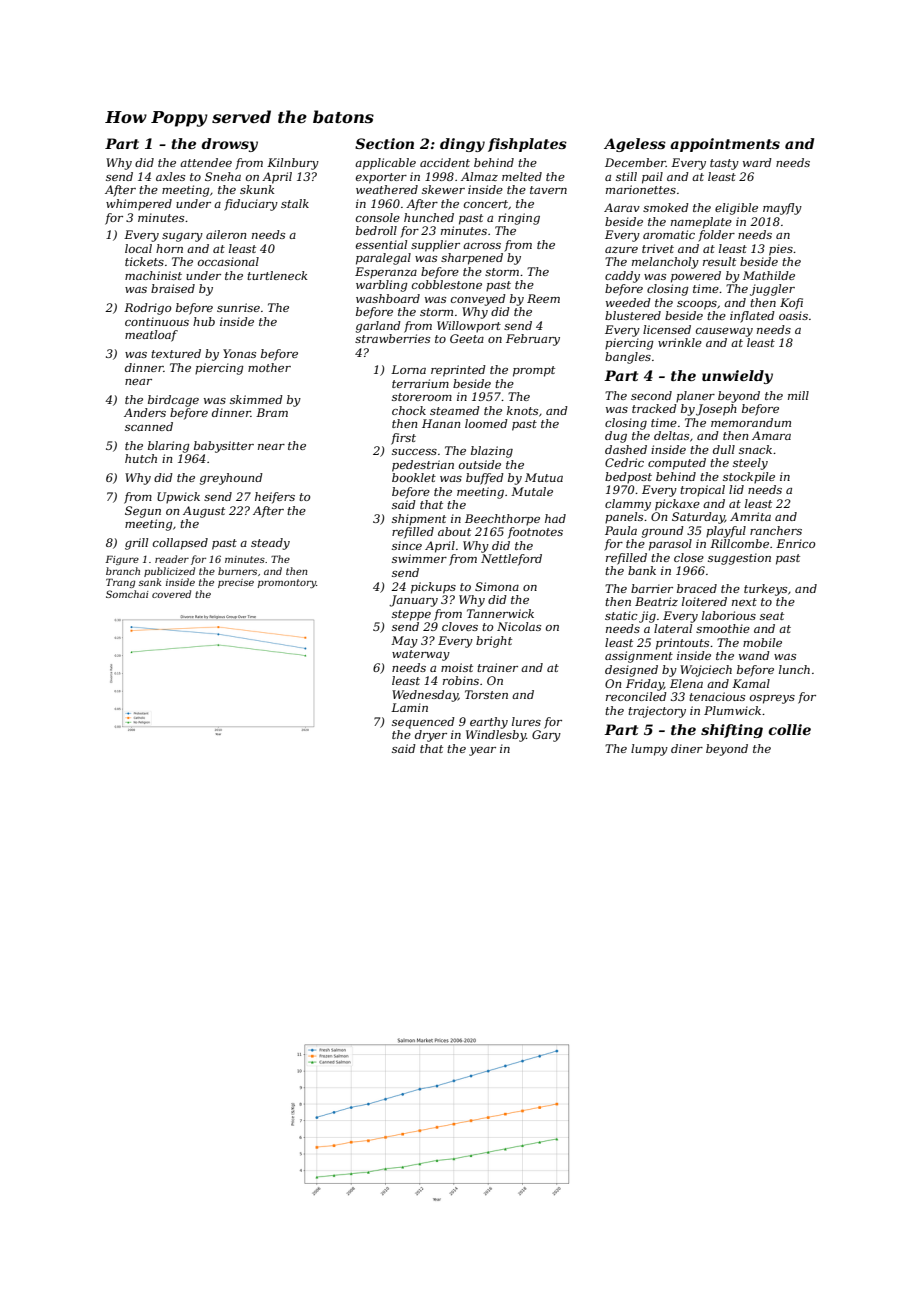 This page has height=1308, width=924. What do you see at coordinates (206, 162) in the page?
I see `attendee` at bounding box center [206, 162].
